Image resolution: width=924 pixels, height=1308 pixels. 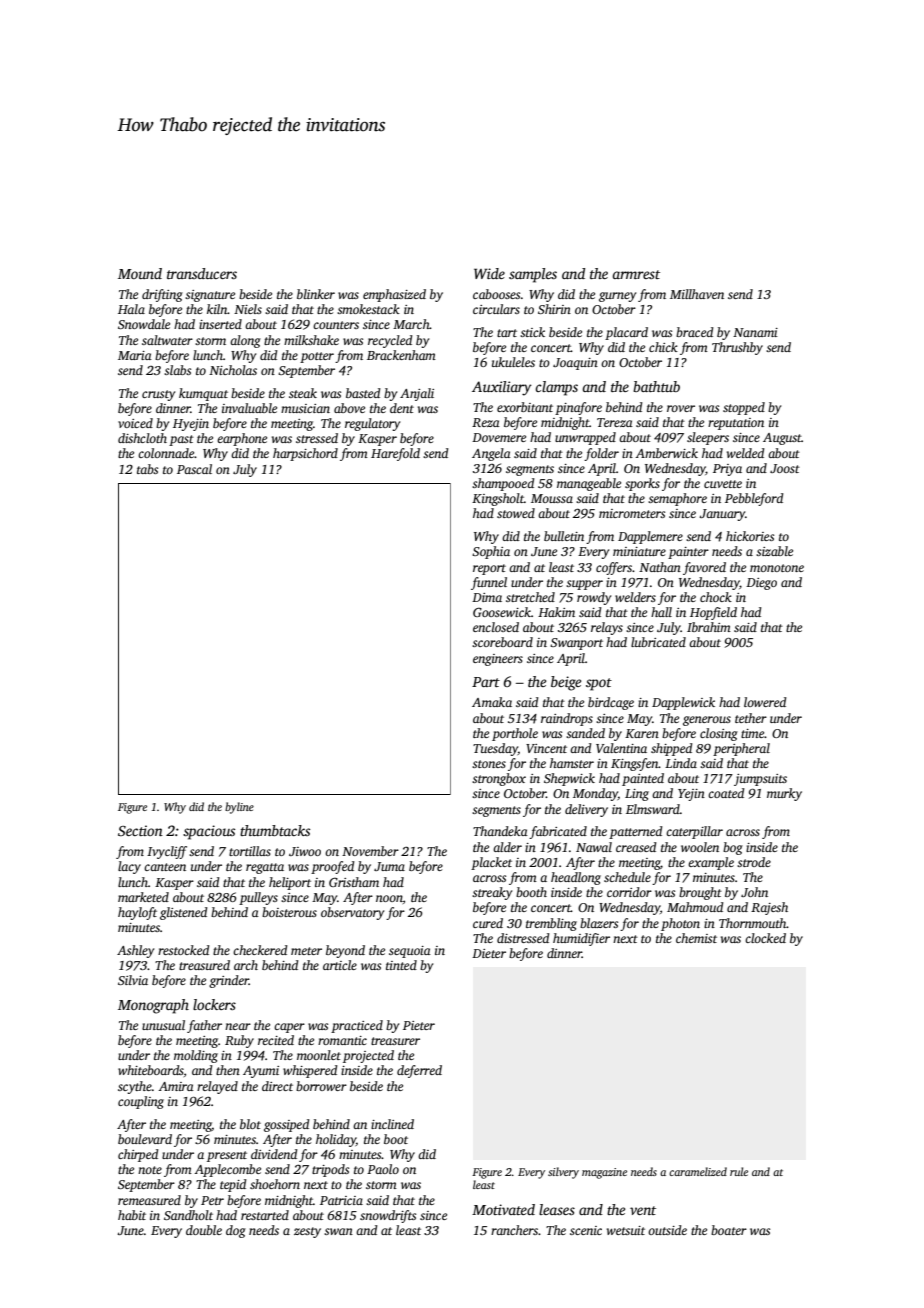 What do you see at coordinates (514, 1230) in the page?
I see `ranchers` at bounding box center [514, 1230].
